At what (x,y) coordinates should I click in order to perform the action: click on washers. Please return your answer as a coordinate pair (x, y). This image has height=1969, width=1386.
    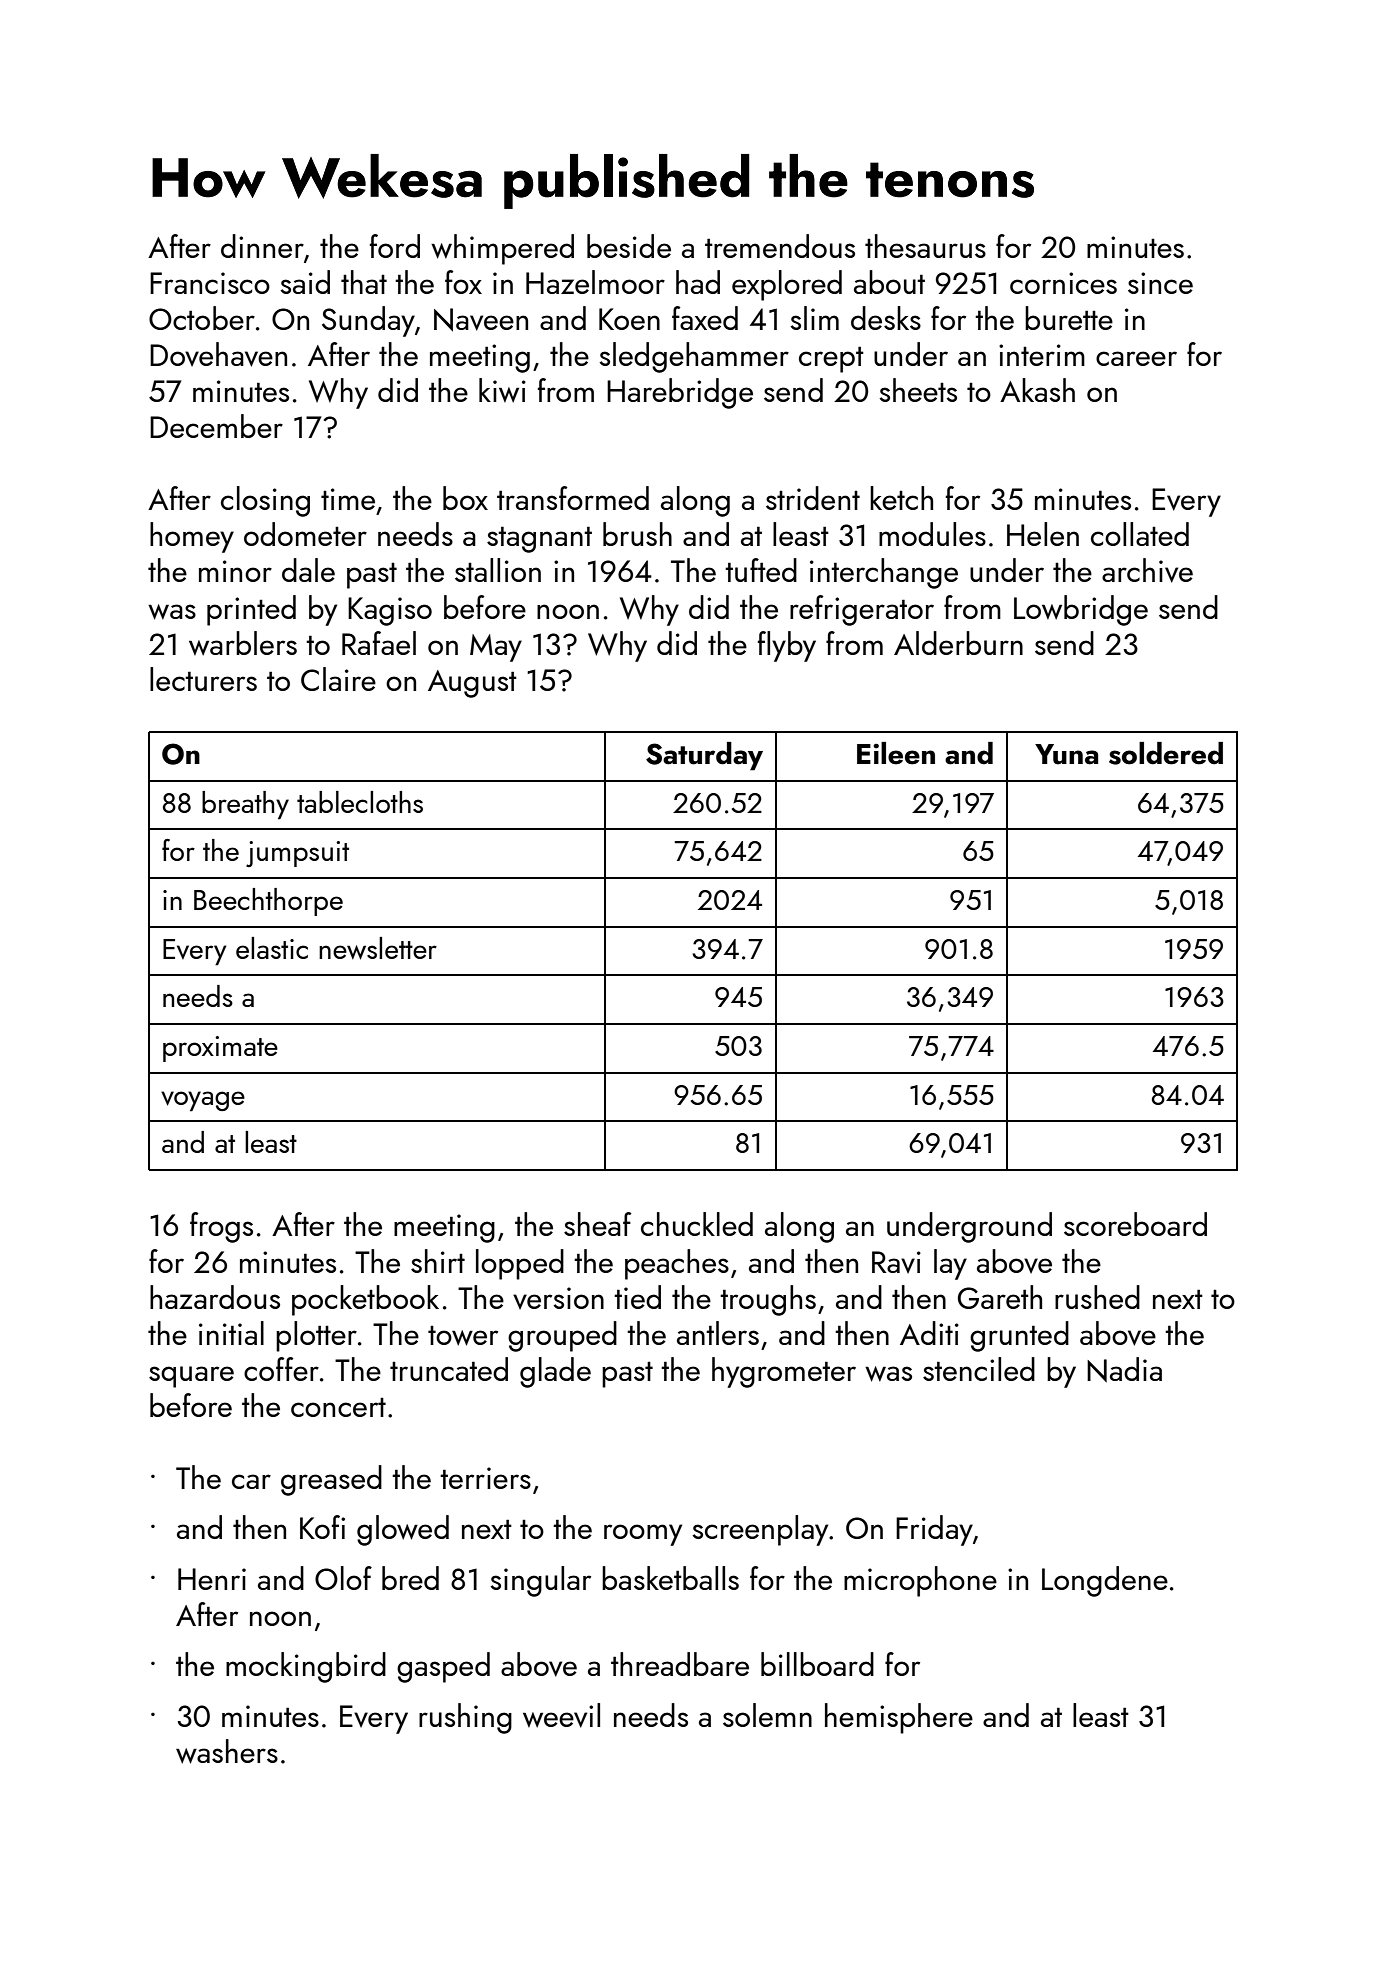
    Looking at the image, I should click on (227, 1751).
